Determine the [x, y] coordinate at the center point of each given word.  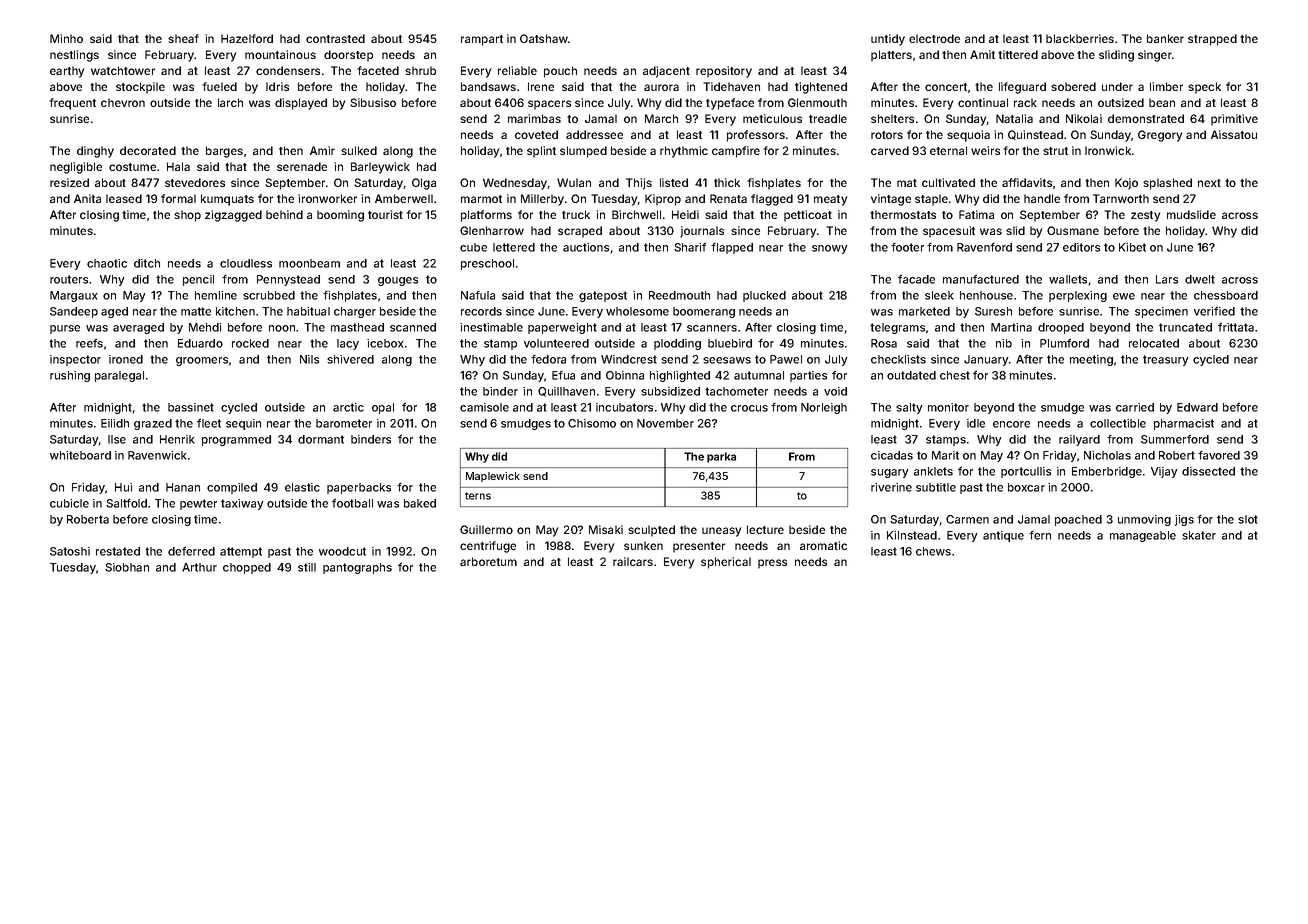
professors [756, 136]
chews [933, 551]
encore [1011, 424]
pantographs [357, 568]
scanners [712, 328]
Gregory [1160, 136]
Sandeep [74, 312]
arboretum [488, 561]
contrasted [335, 38]
